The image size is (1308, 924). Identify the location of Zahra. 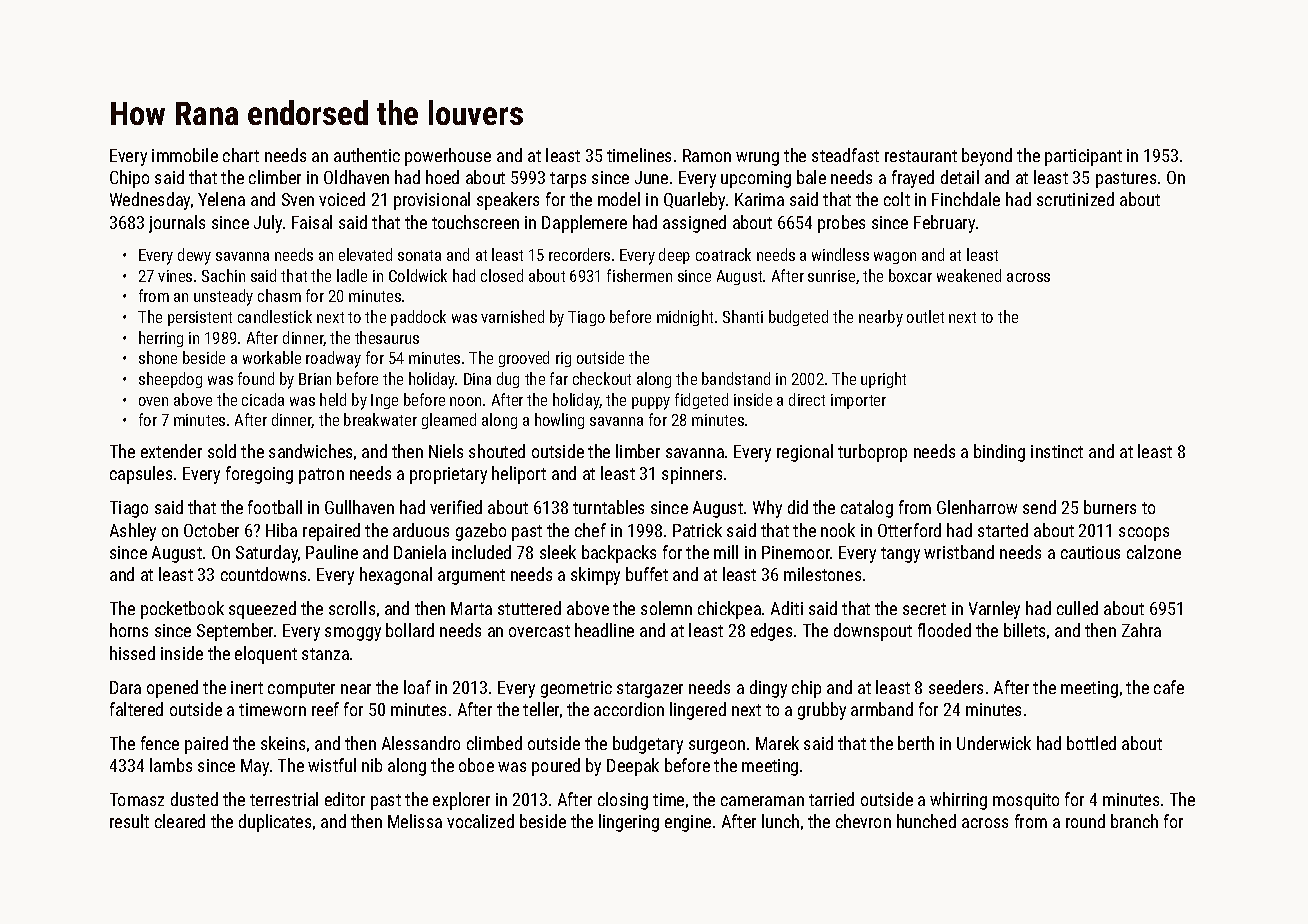
(1141, 630).
